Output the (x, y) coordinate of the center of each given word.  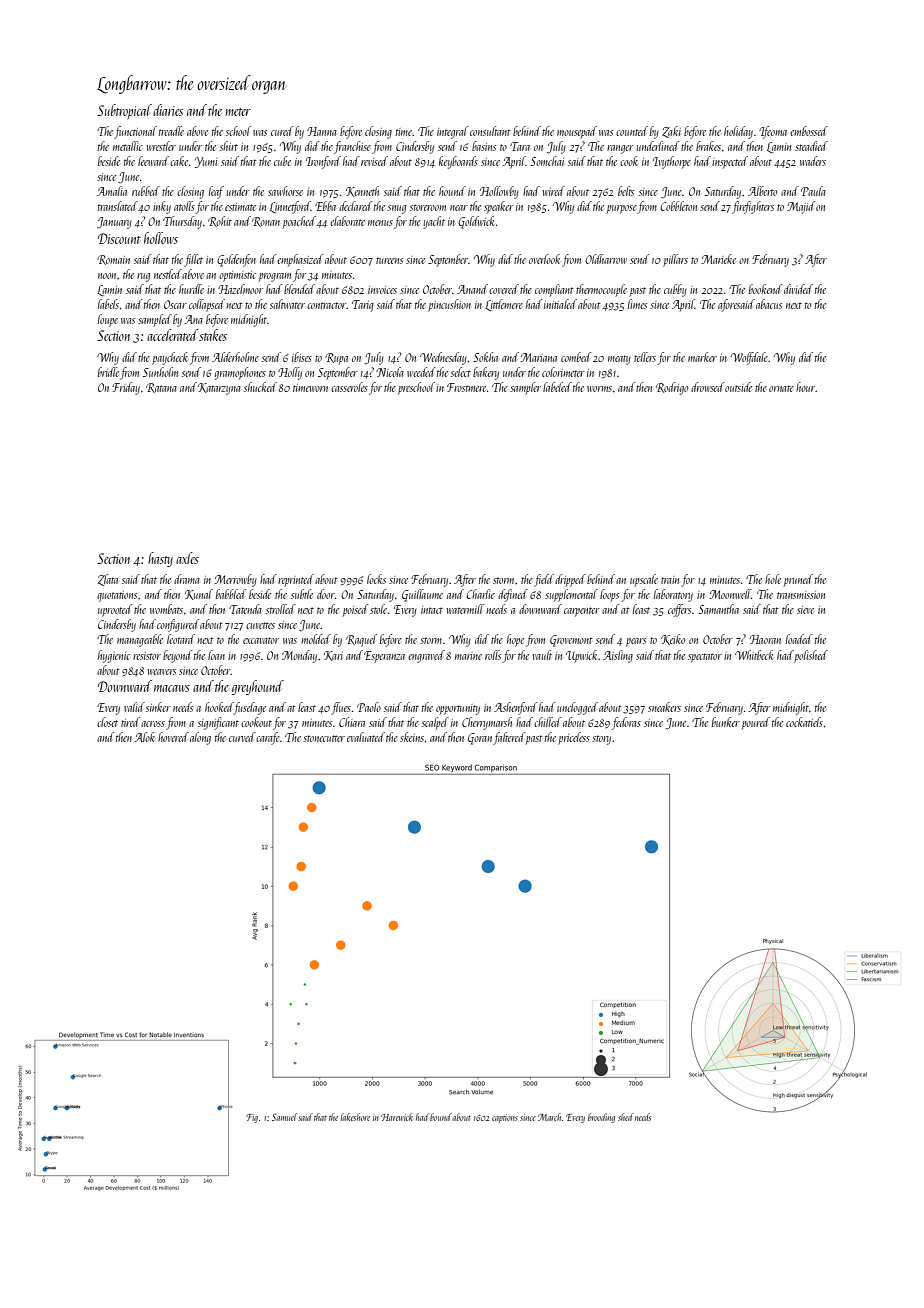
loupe (108, 320)
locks (376, 579)
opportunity (458, 709)
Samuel (284, 1117)
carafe (268, 738)
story (601, 740)
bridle (108, 372)
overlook (544, 259)
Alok (144, 737)
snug (397, 209)
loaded (799, 639)
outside (738, 387)
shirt (229, 146)
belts (626, 191)
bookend (765, 289)
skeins (412, 737)
